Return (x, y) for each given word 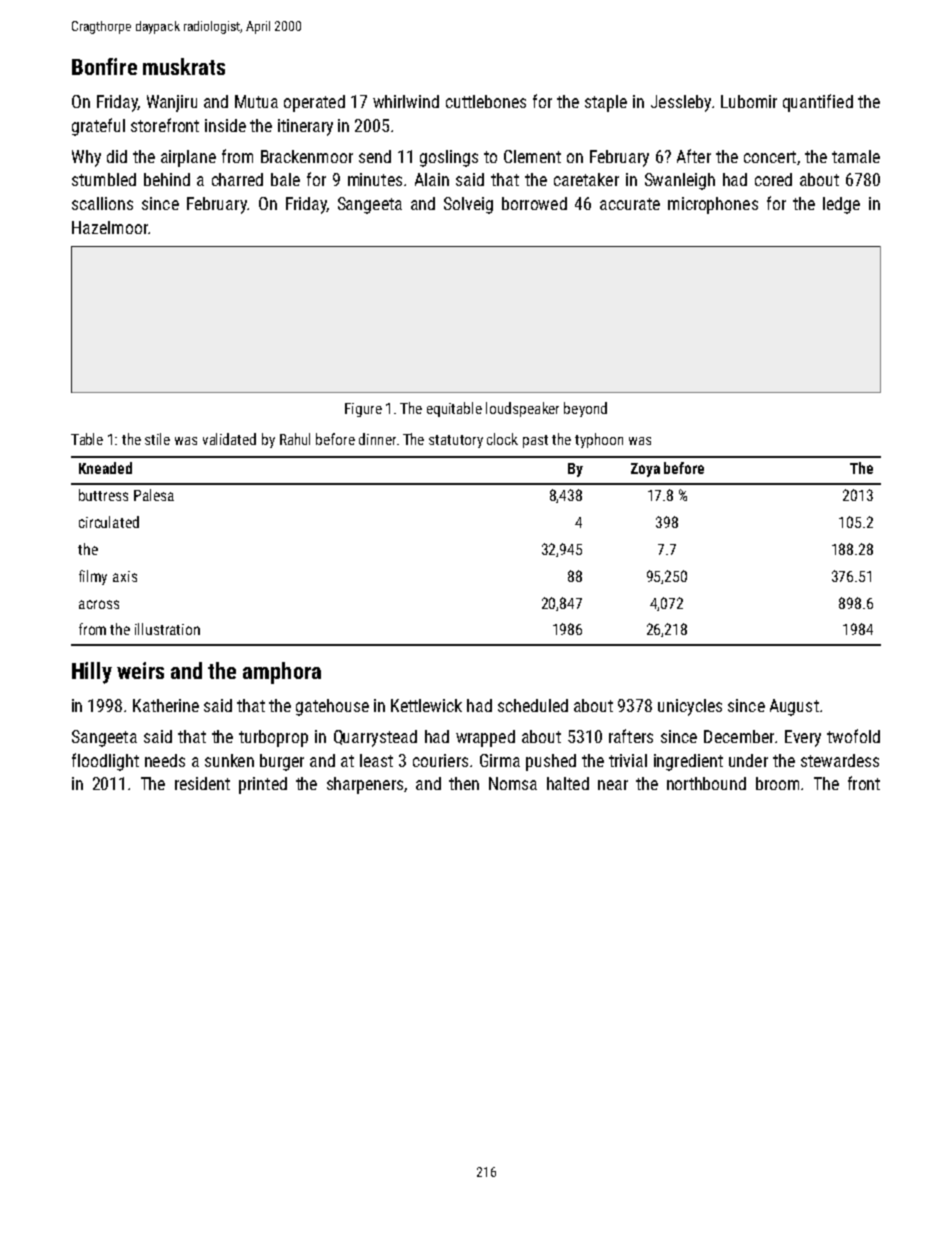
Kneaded (105, 468)
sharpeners (365, 785)
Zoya (645, 470)
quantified (818, 103)
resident (202, 783)
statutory (456, 441)
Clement (532, 156)
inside (225, 125)
